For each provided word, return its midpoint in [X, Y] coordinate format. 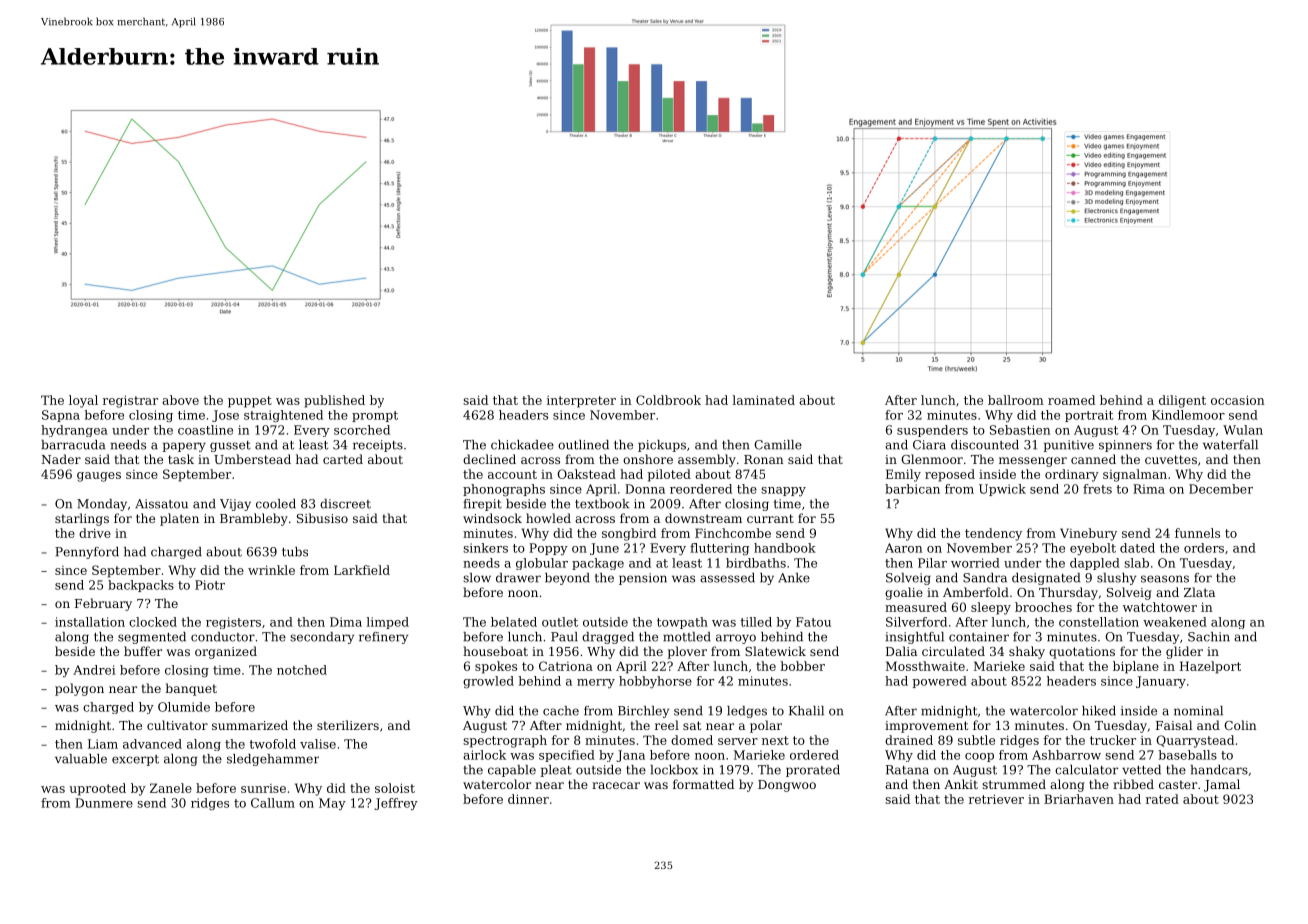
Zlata [1199, 592]
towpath [682, 623]
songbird [629, 534]
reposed [950, 475]
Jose [225, 416]
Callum [273, 803]
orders [1204, 548]
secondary [322, 638]
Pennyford [87, 553]
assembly [707, 460]
